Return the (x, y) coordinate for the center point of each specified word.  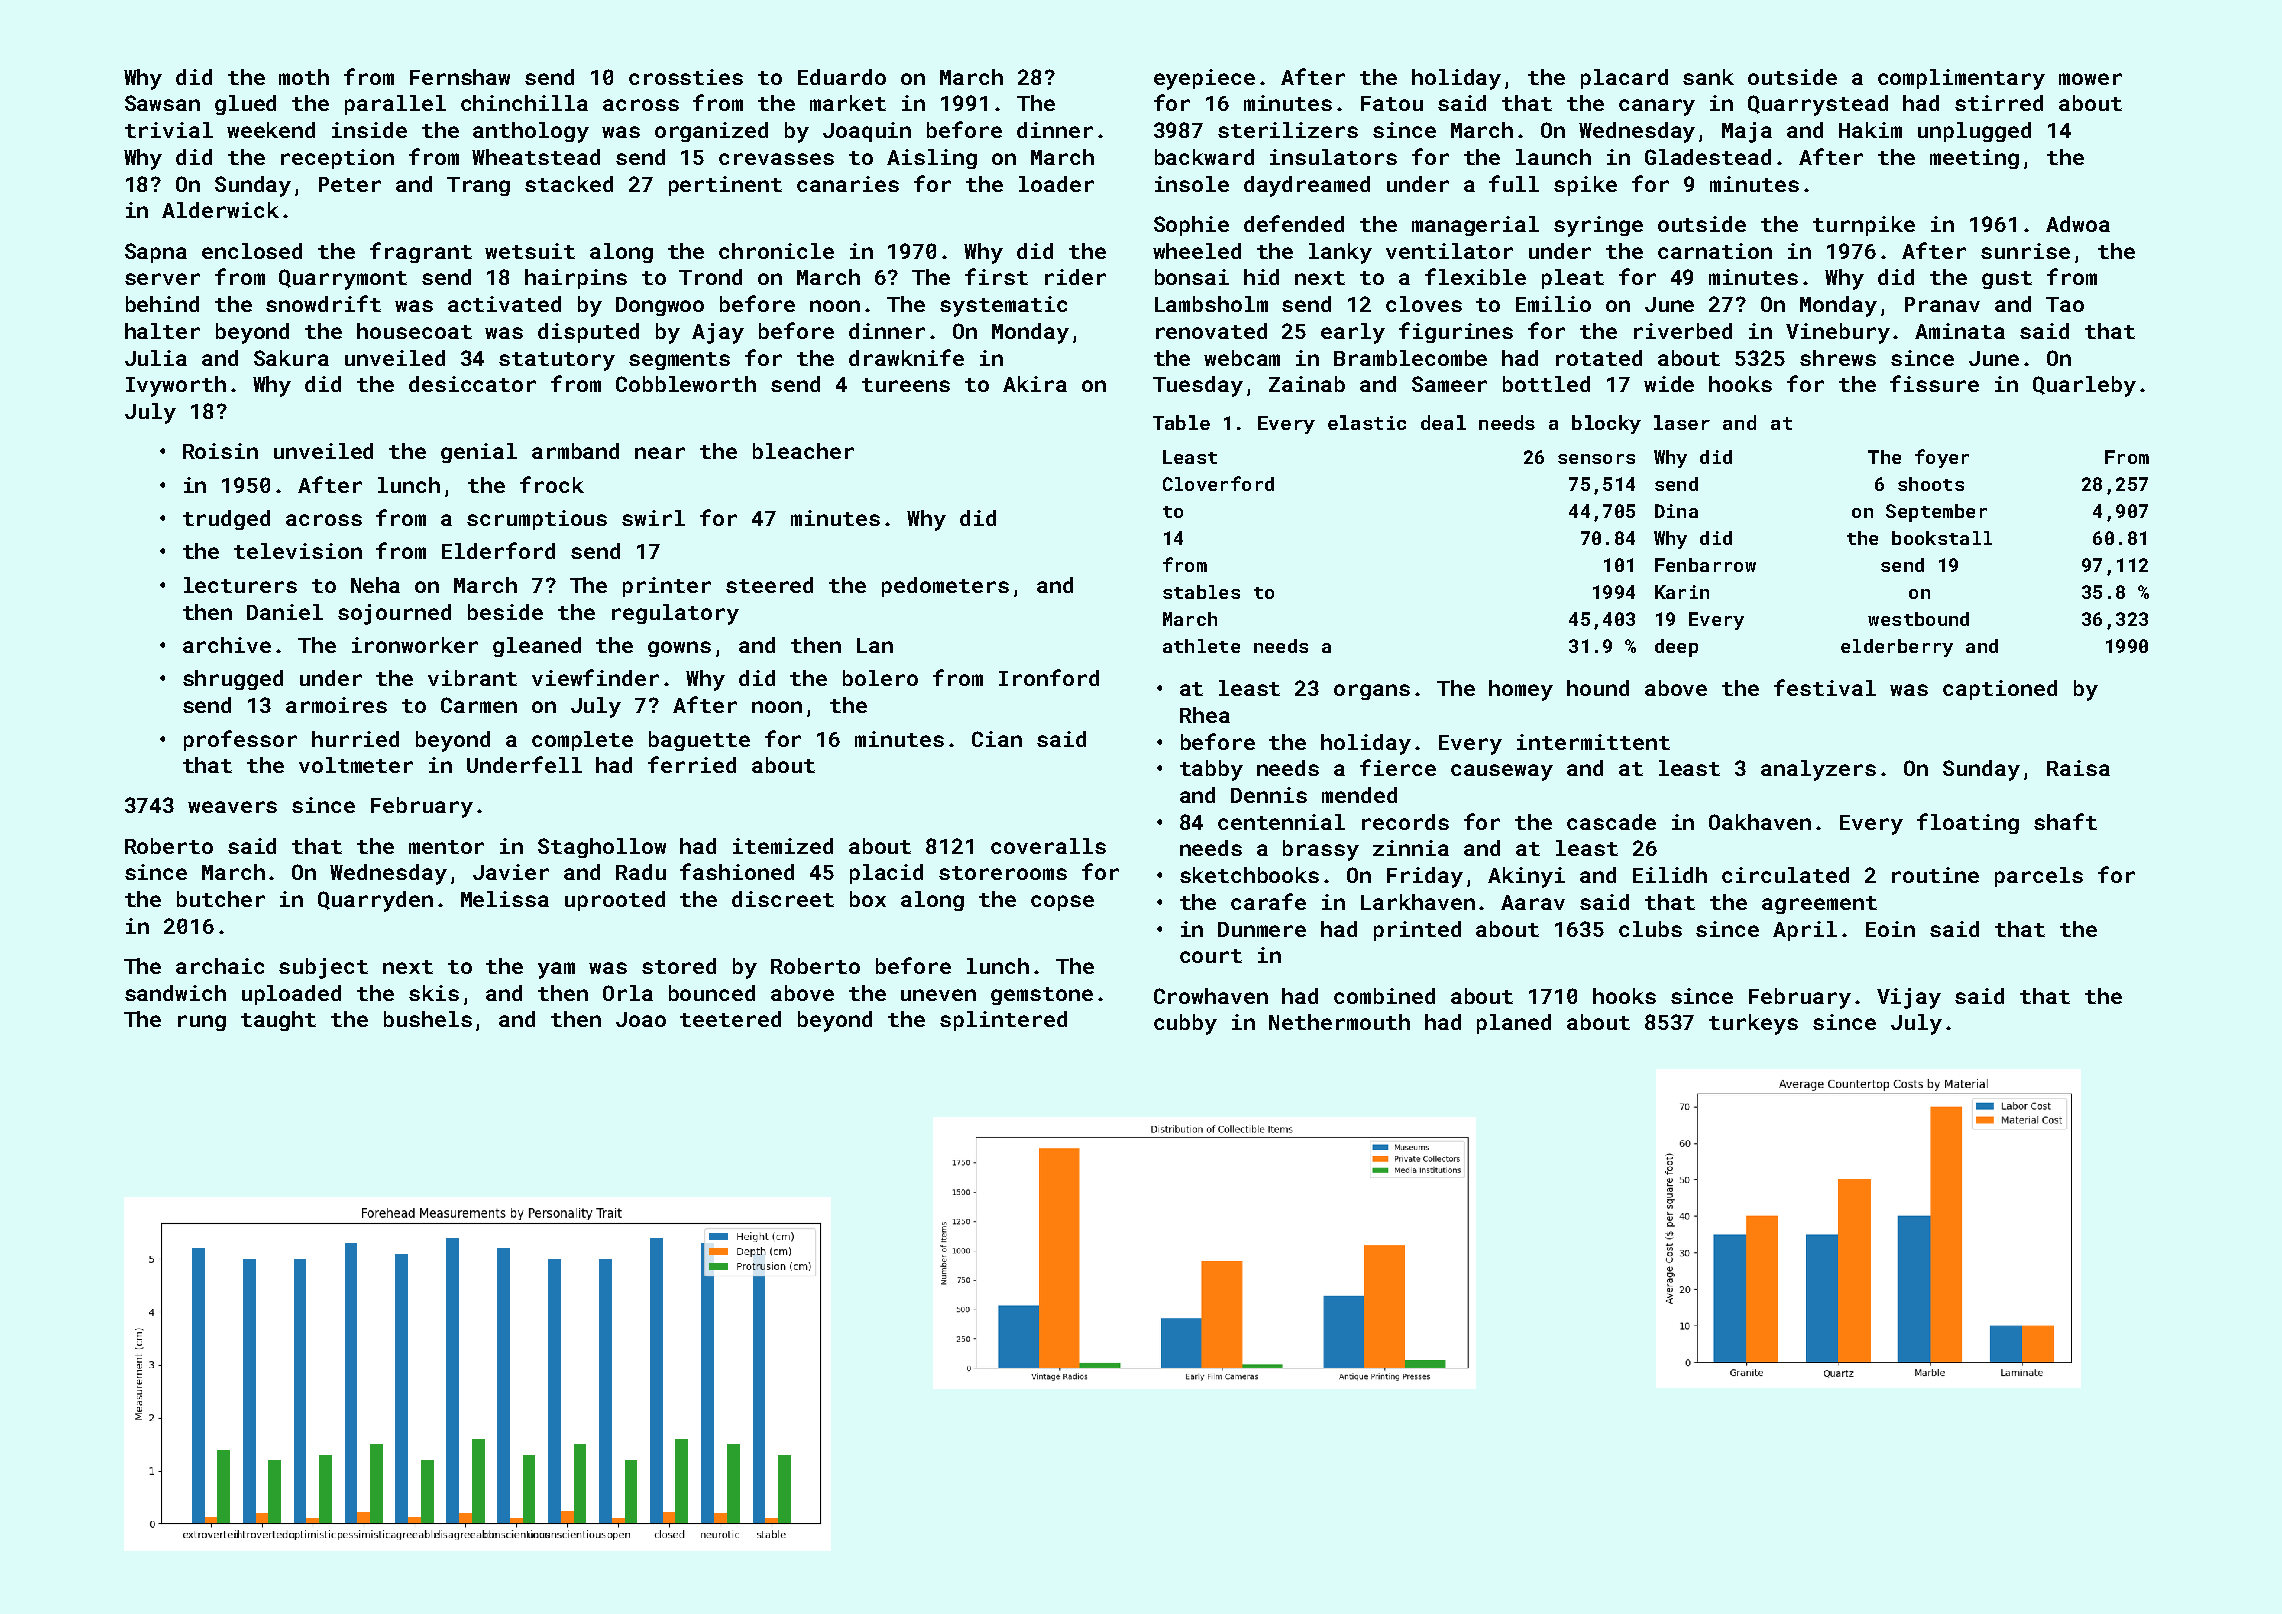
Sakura (291, 358)
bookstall (1942, 538)
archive (227, 645)
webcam (1242, 358)
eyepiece (1204, 79)
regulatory (675, 614)
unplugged (1974, 132)
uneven (938, 995)
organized (711, 132)
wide (1669, 384)
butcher (221, 899)
